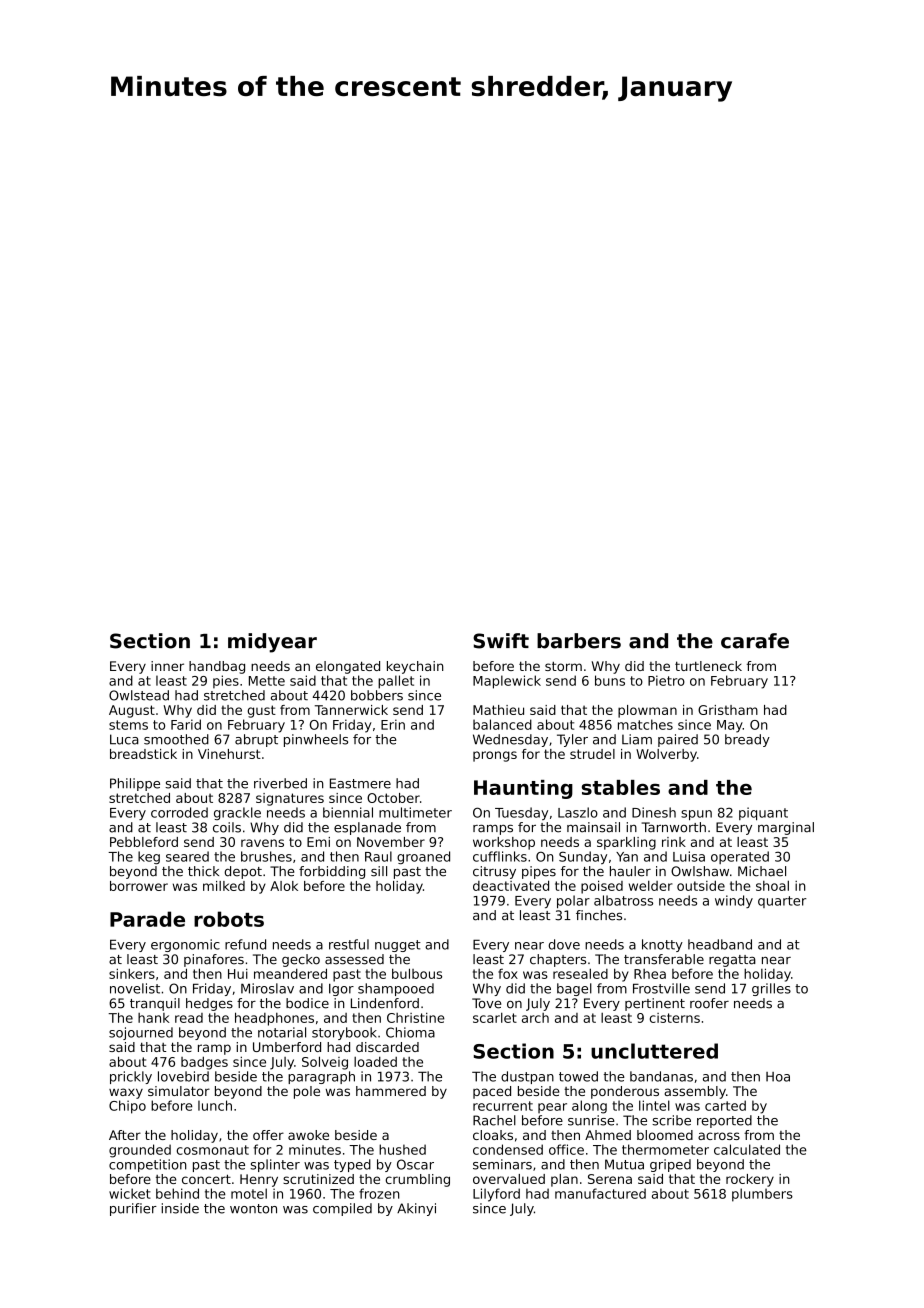 The height and width of the page is (1308, 924). Describe the element at coordinates (307, 1003) in the page. I see `bodice` at that location.
